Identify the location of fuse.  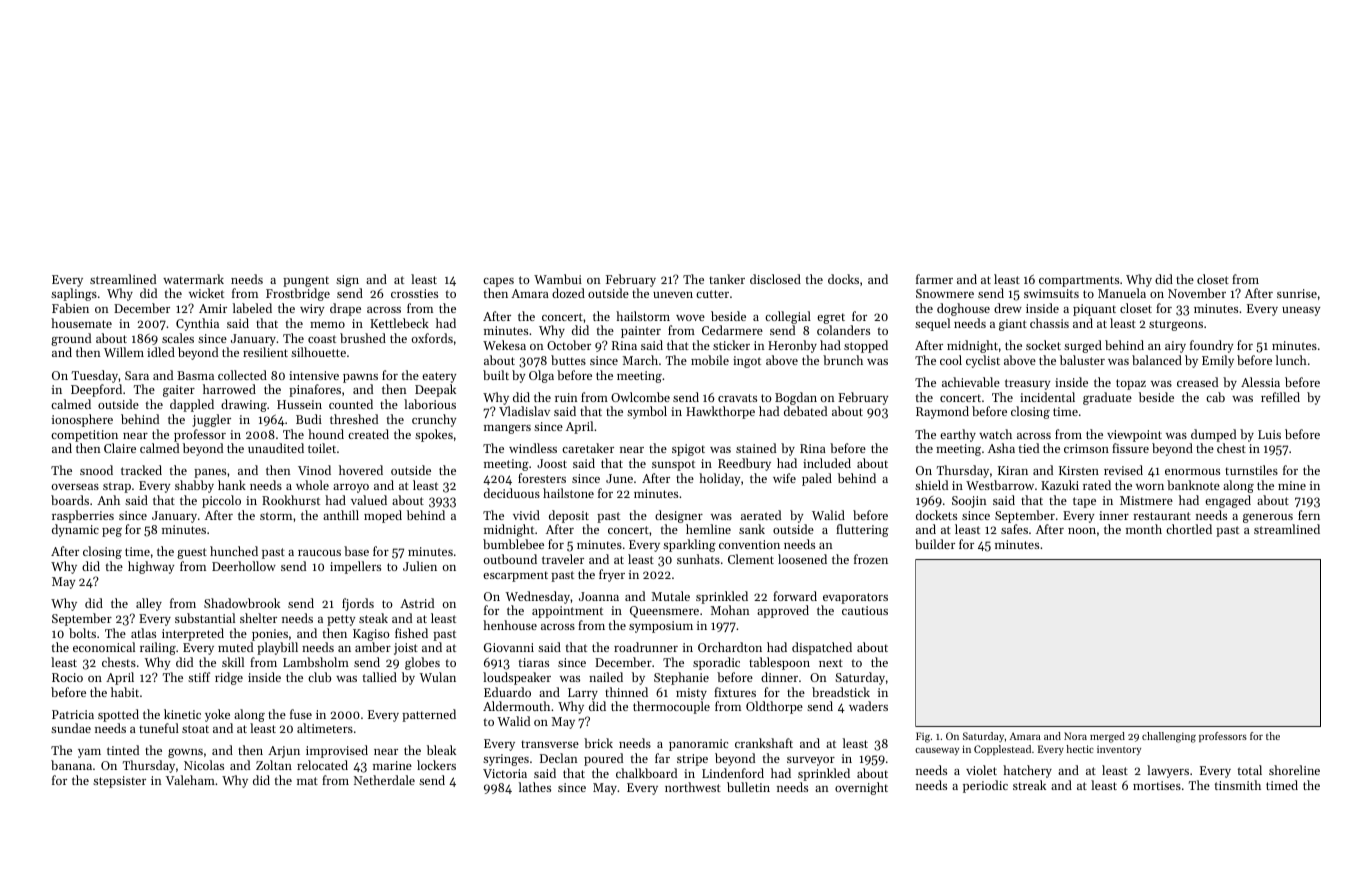
(301, 714).
